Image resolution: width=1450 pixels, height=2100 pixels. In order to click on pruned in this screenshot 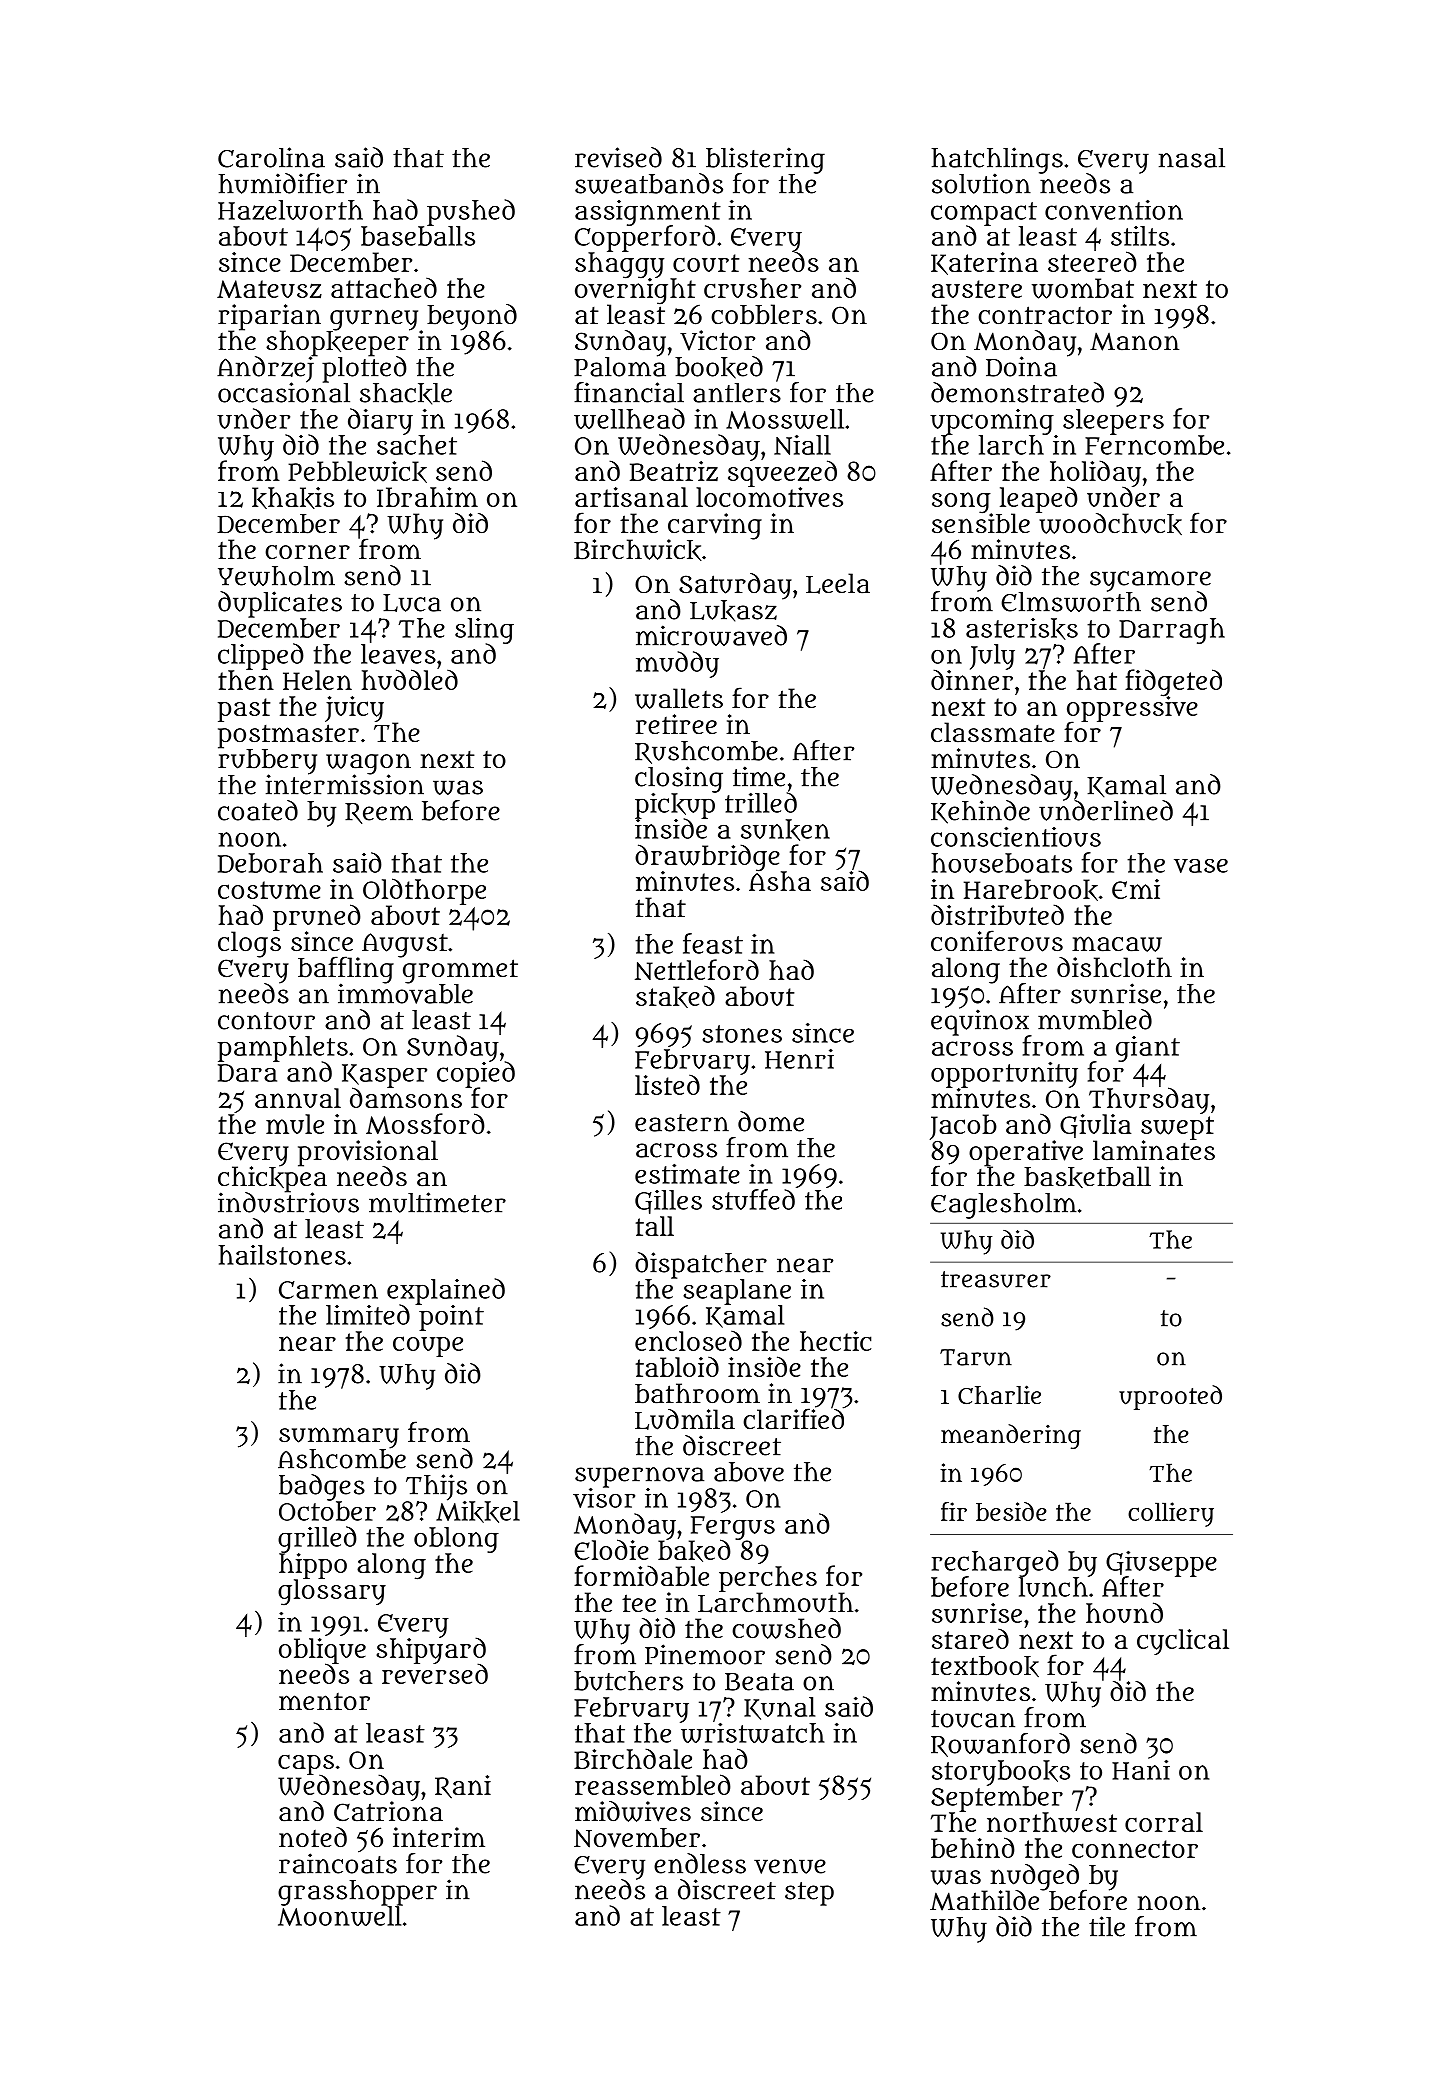, I will do `click(317, 917)`.
